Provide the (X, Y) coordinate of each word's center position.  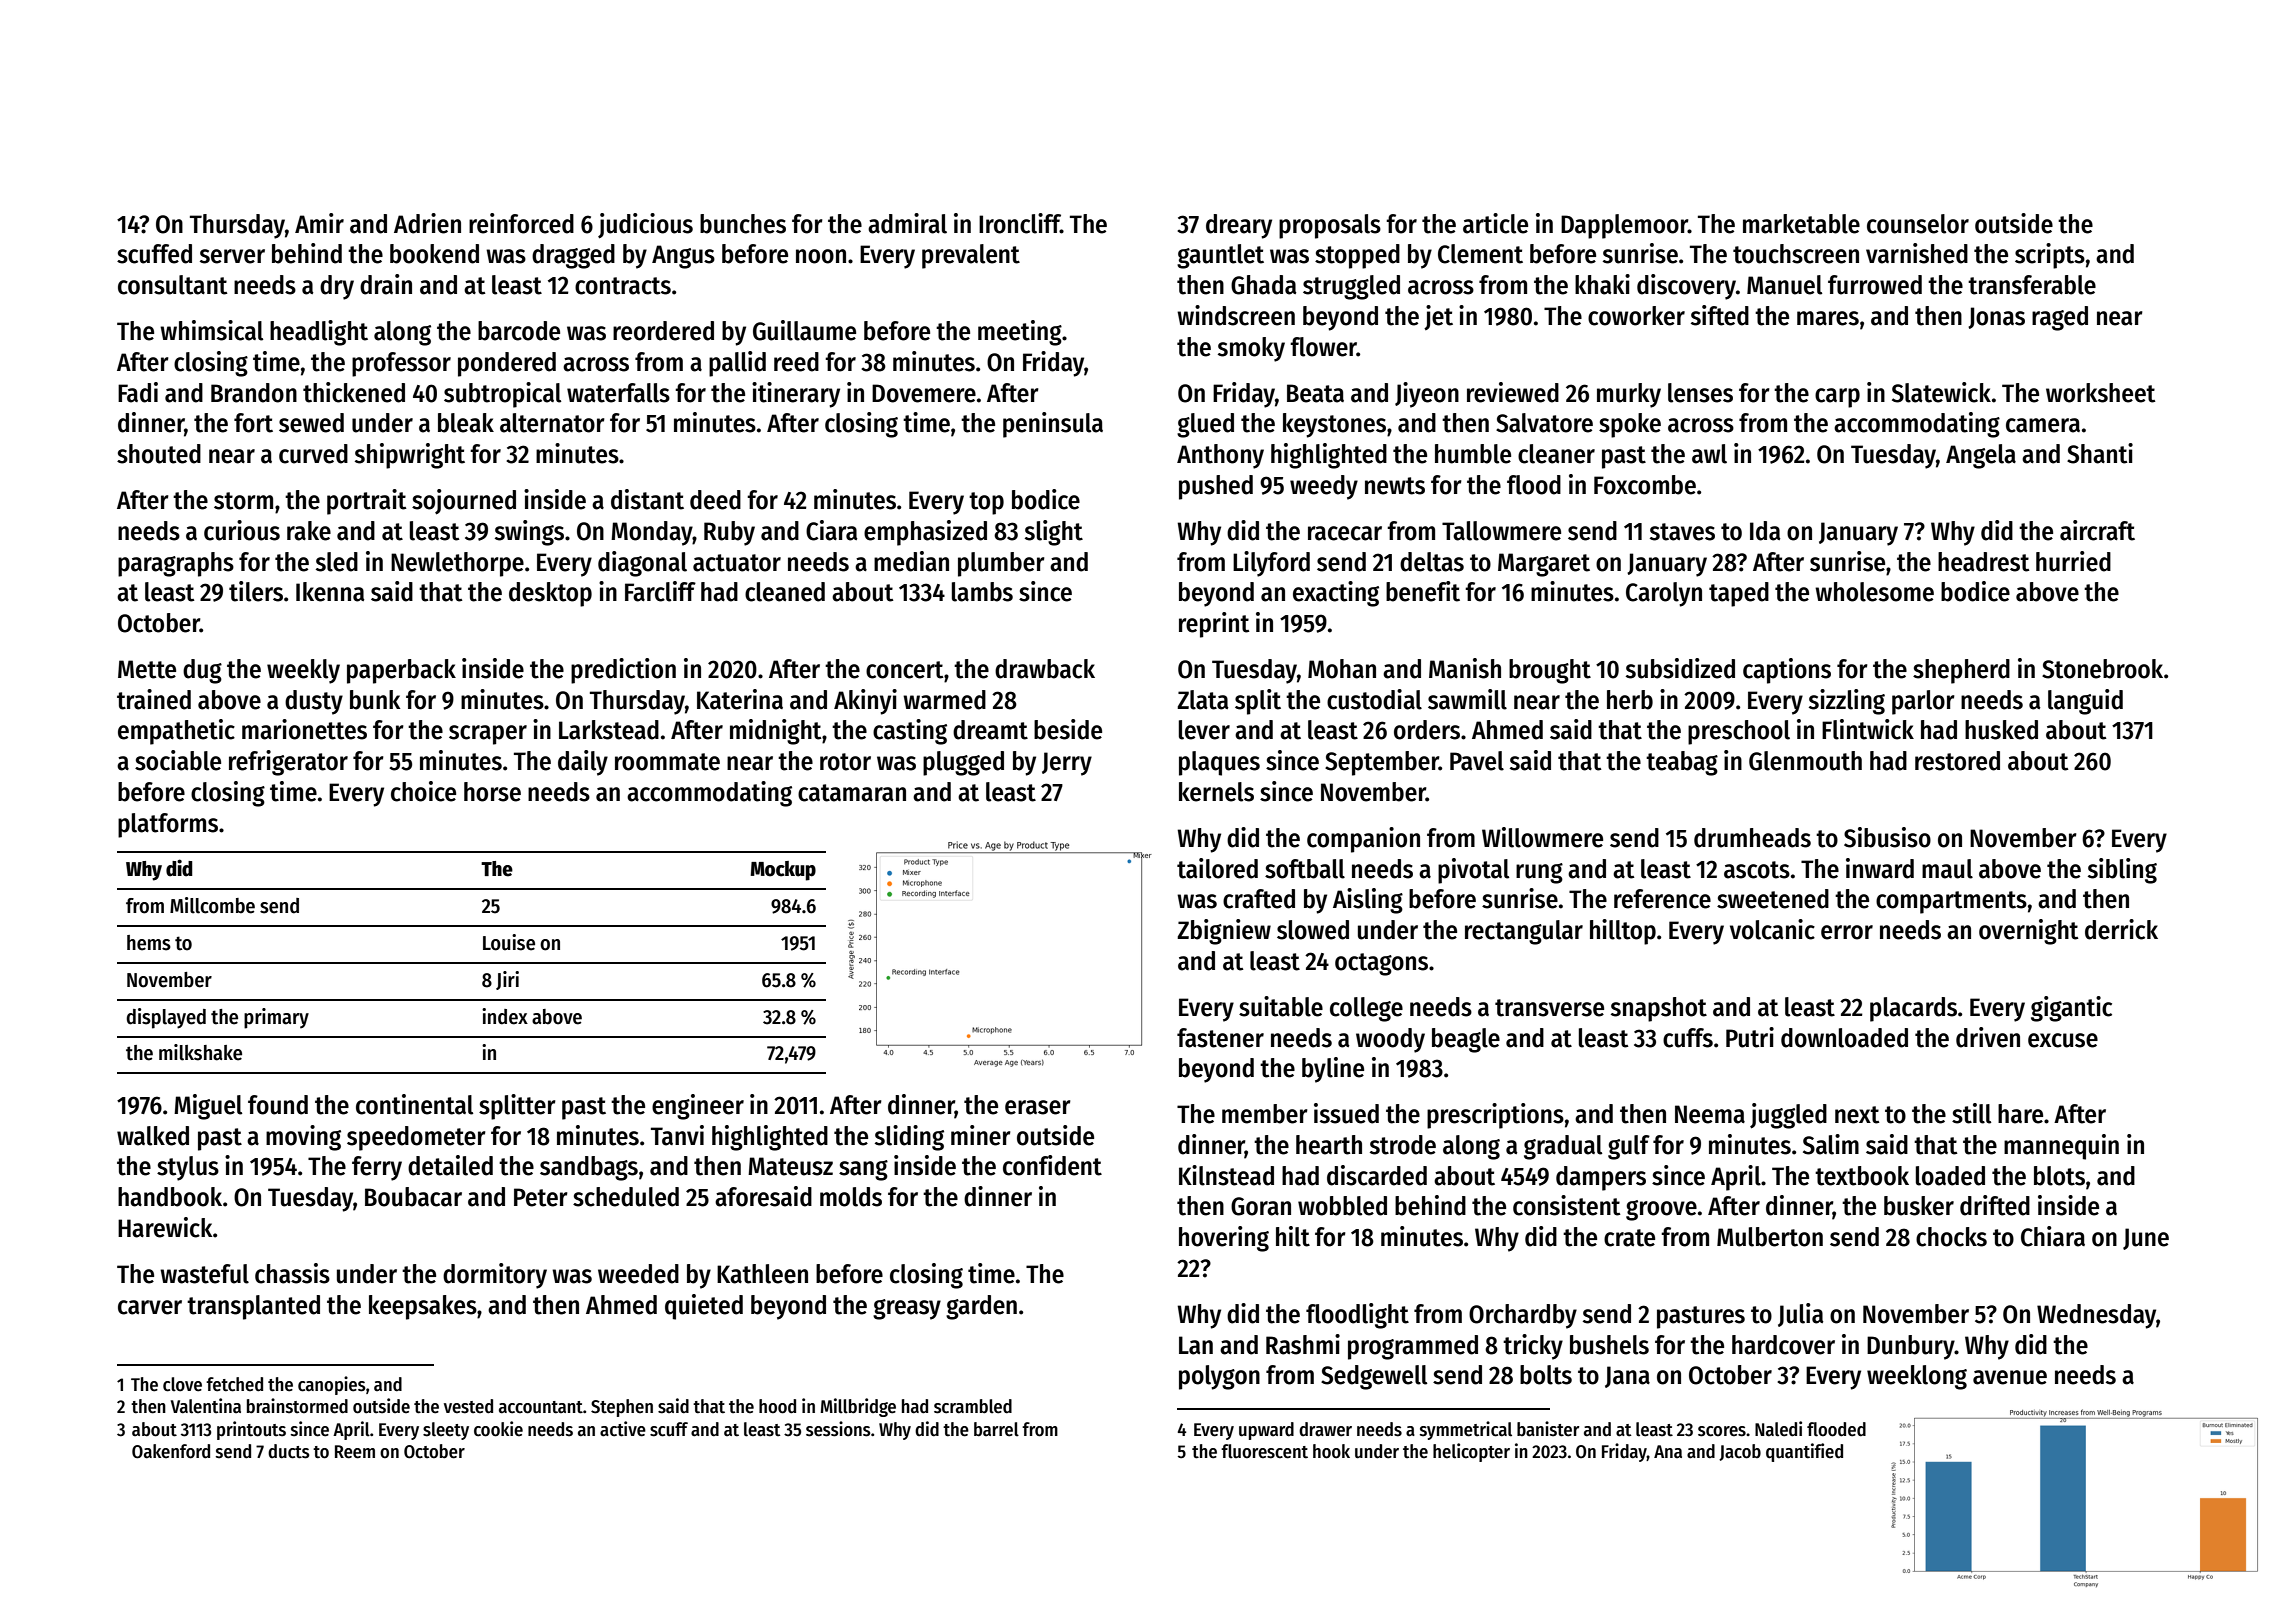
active (623, 1429)
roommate (667, 762)
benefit (1423, 591)
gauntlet (1220, 256)
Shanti (2100, 453)
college (1366, 1009)
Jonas (1996, 318)
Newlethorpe (457, 564)
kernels (1216, 792)
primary (276, 1018)
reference (1662, 899)
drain (386, 284)
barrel (996, 1429)
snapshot (1659, 1009)
